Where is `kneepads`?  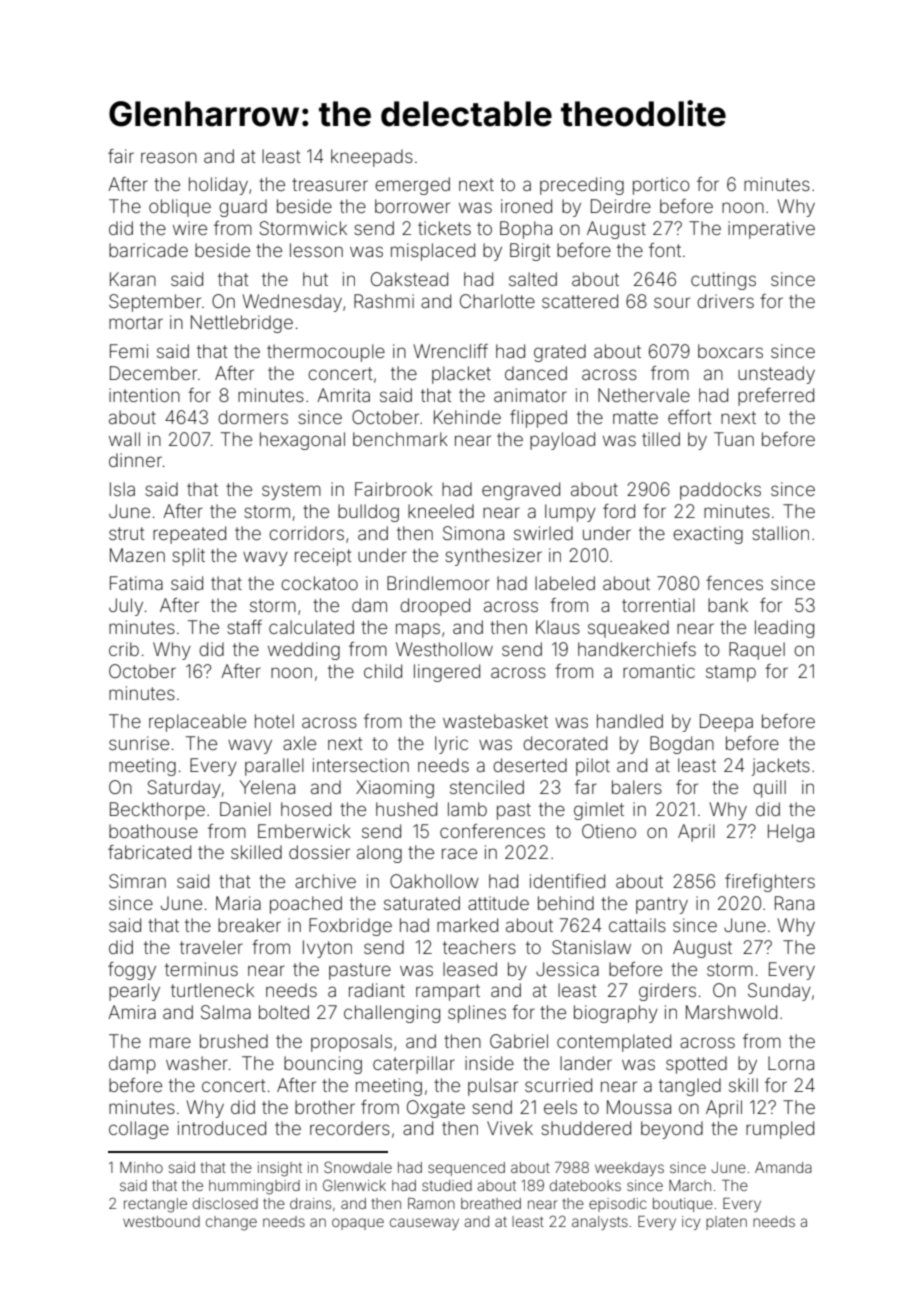 kneepads is located at coordinates (372, 158).
